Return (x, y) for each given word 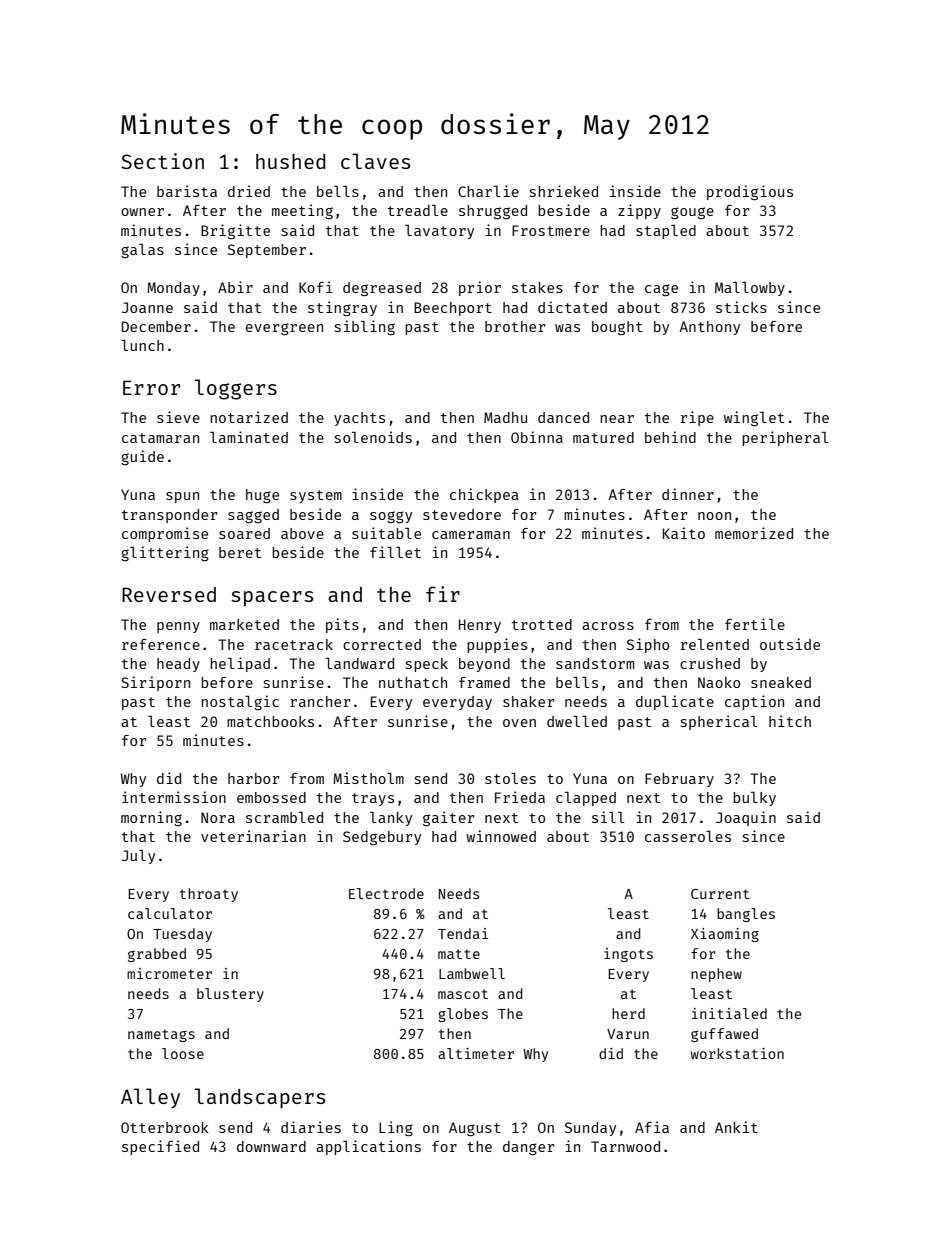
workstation (737, 1053)
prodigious (750, 192)
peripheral (785, 438)
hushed (290, 161)
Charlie (488, 191)
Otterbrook (165, 1127)
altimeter (476, 1053)
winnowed (501, 836)
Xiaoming (725, 935)
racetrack (294, 644)
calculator (170, 913)
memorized (754, 533)
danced (563, 417)
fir (443, 594)
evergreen (284, 329)
